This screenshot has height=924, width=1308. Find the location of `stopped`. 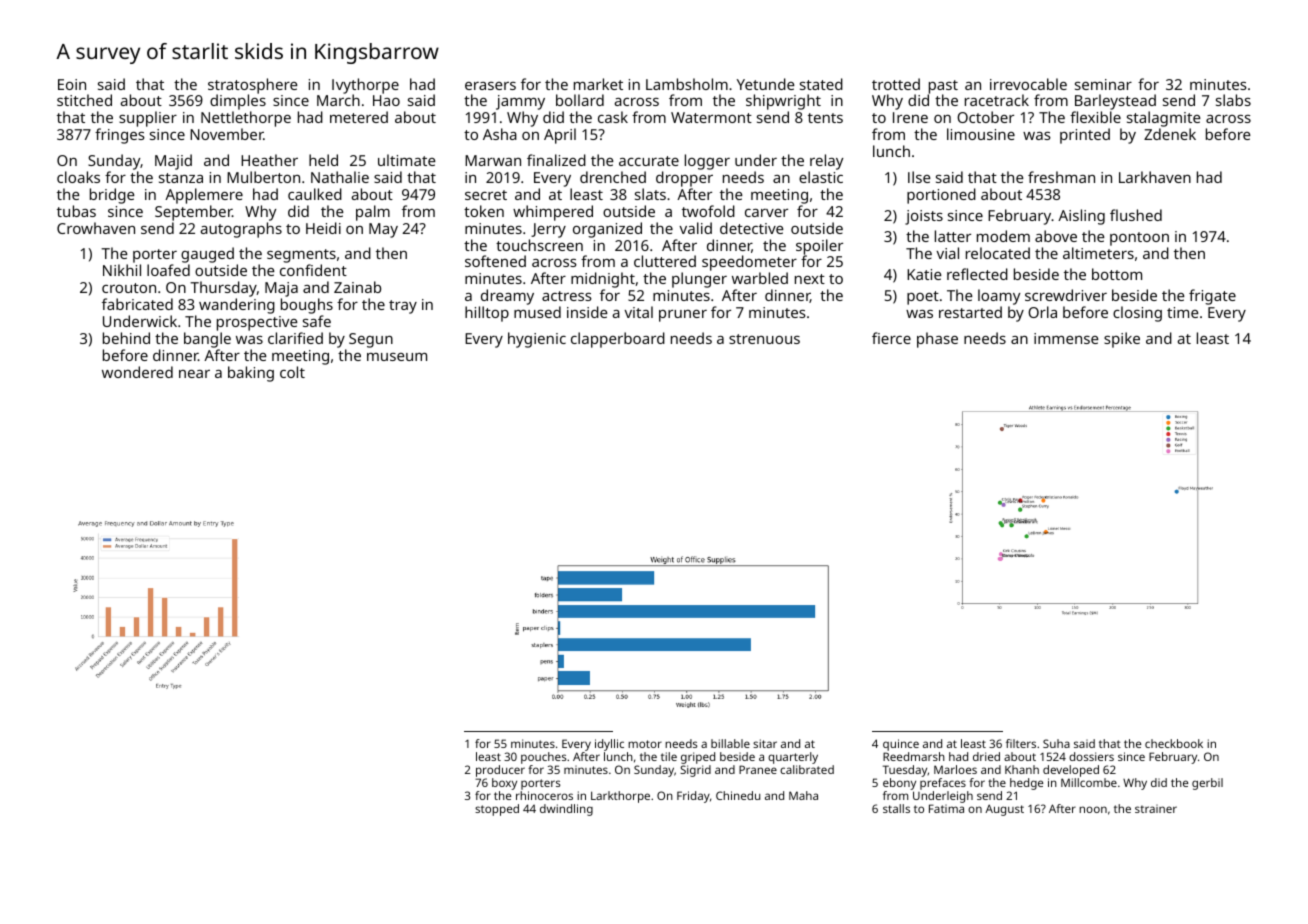

stopped is located at coordinates (497, 810).
